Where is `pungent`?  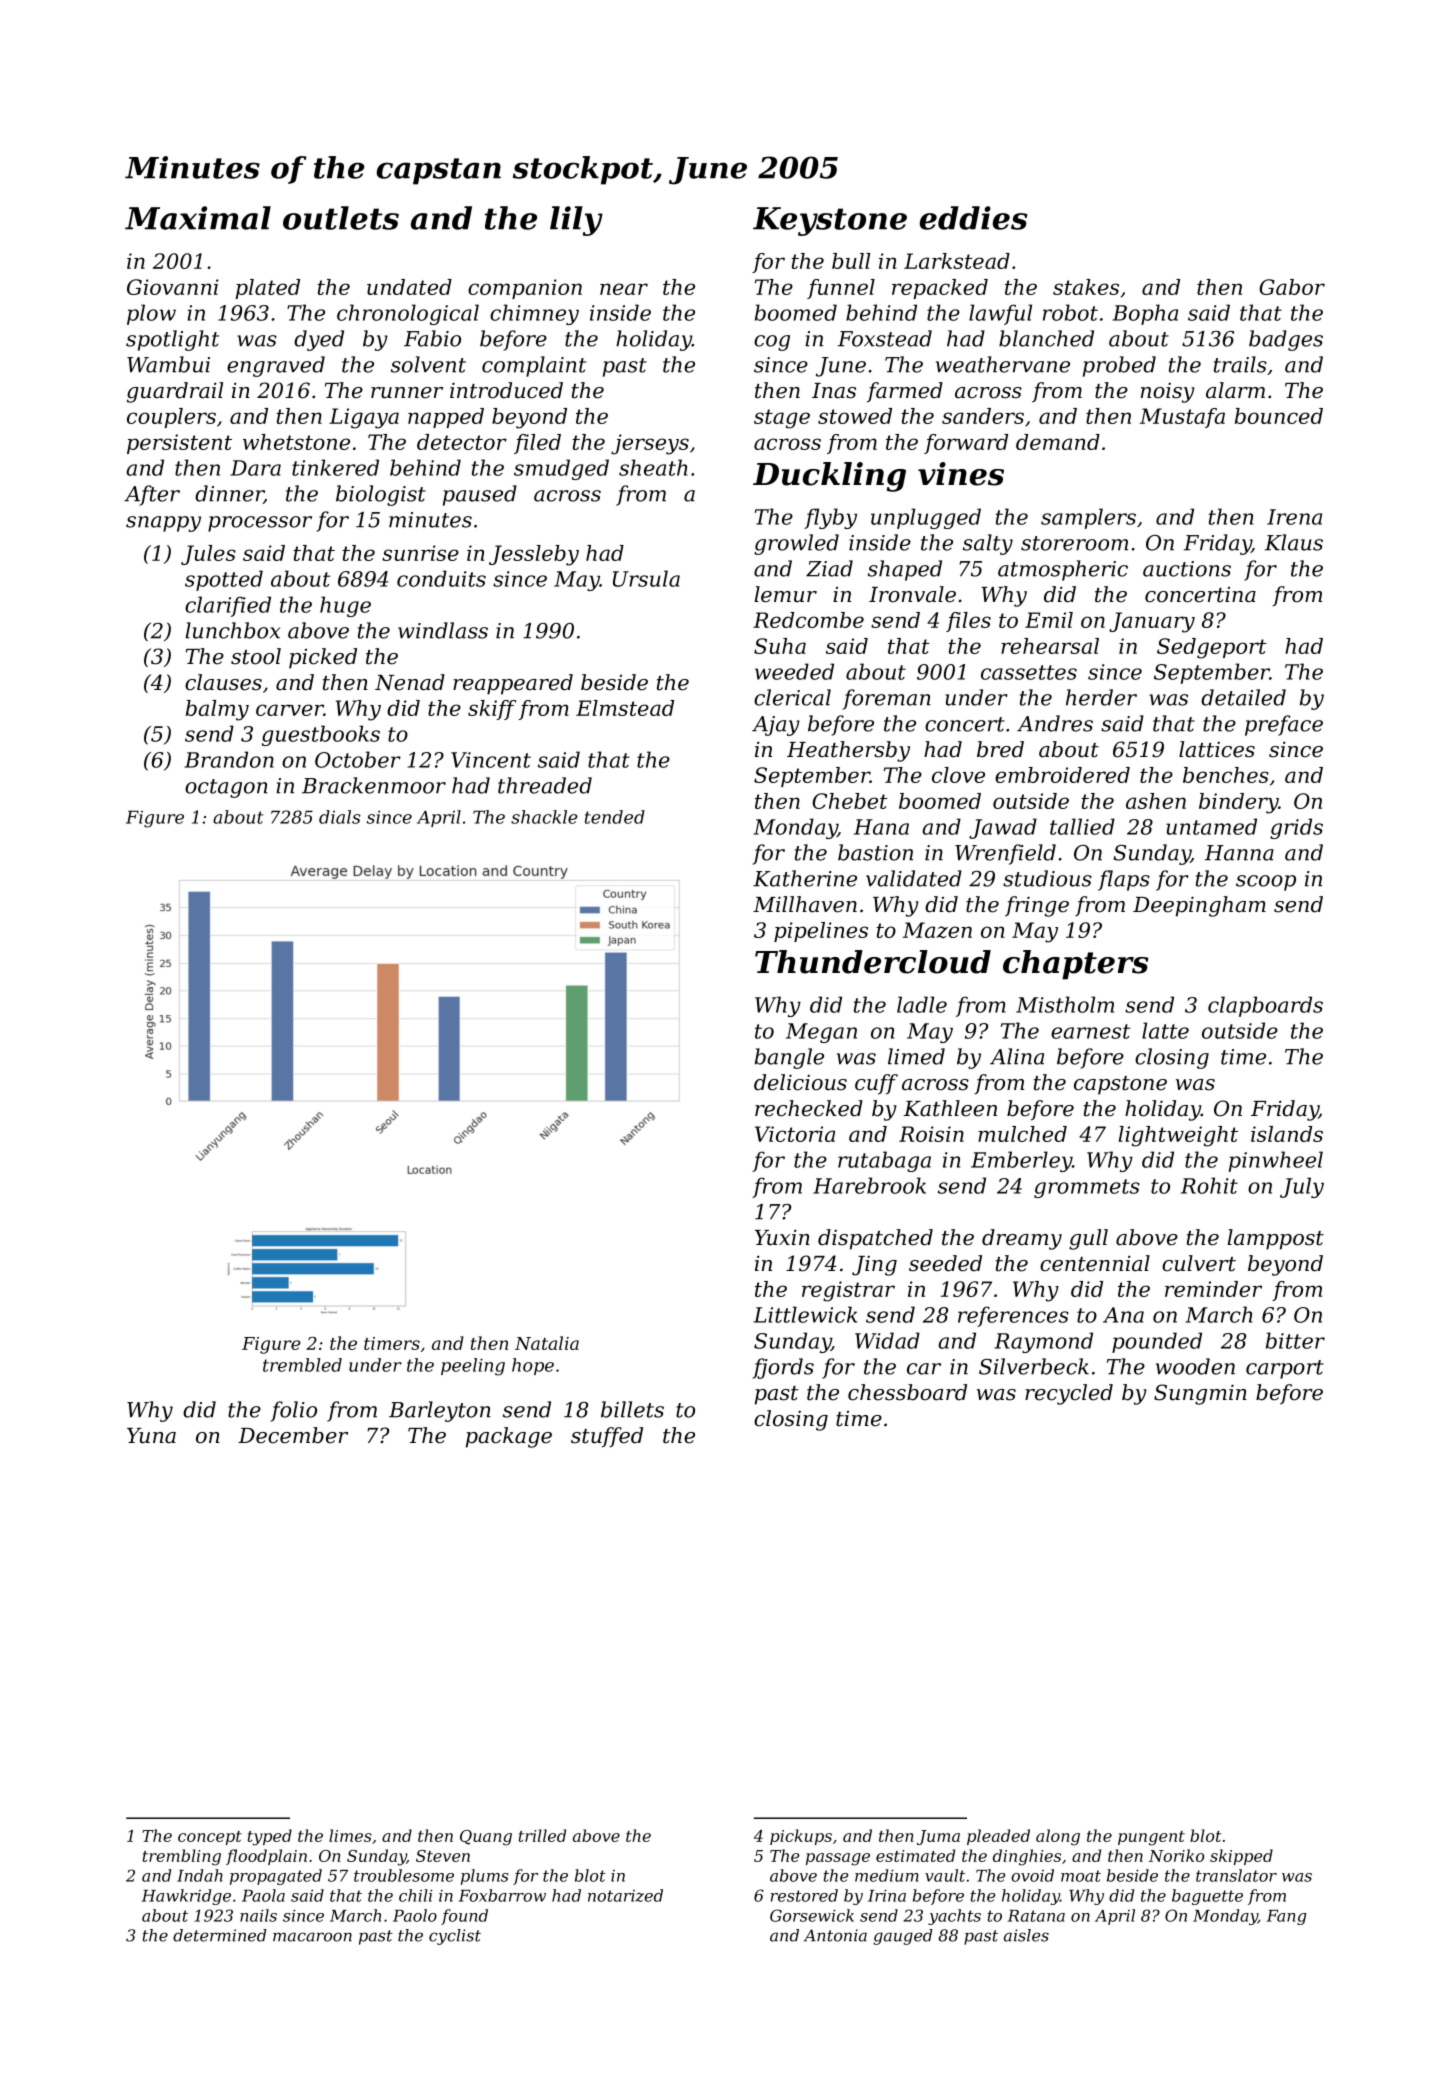 pungent is located at coordinates (1151, 1838).
